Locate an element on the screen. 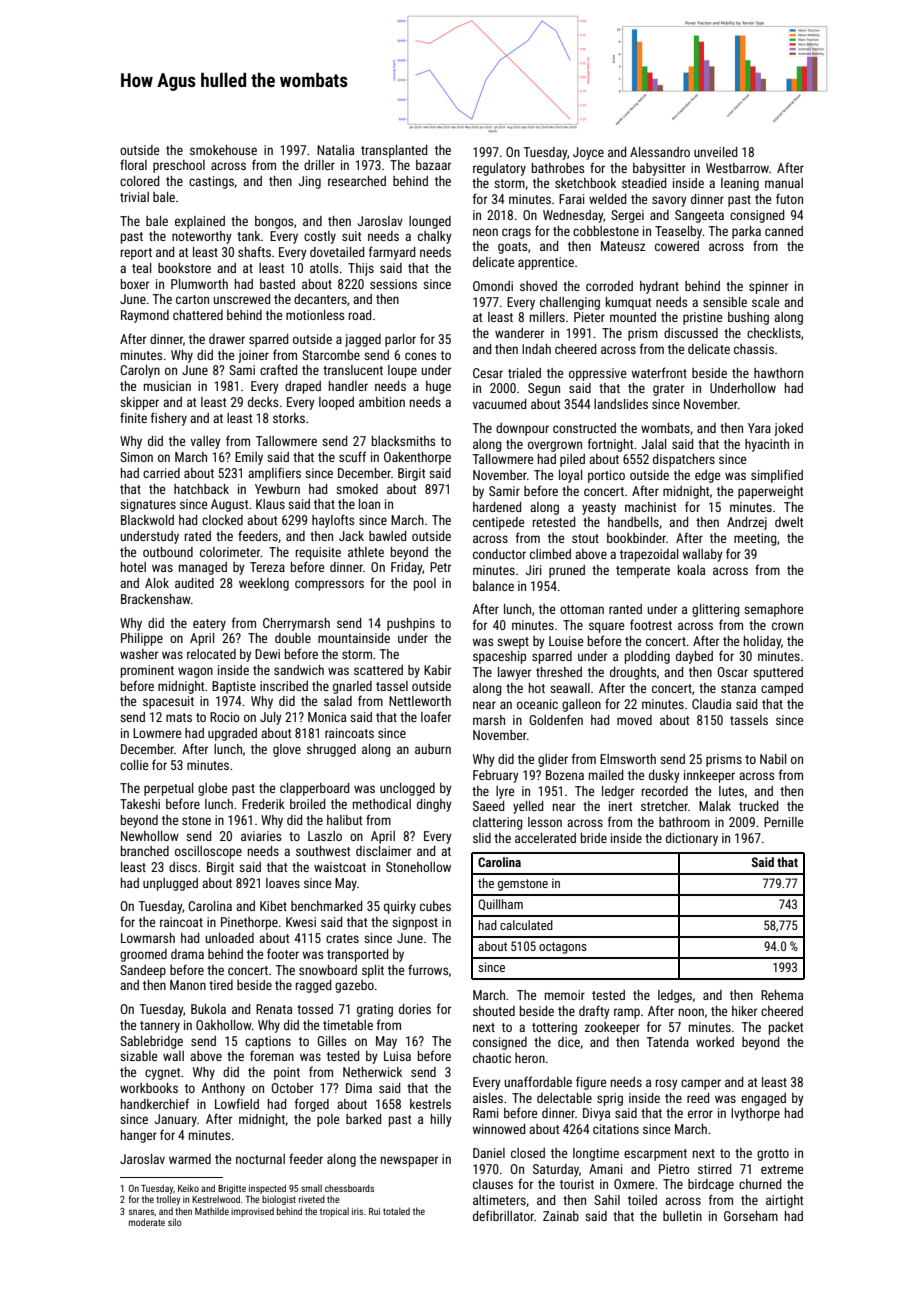 The image size is (924, 1308). Brigitte is located at coordinates (232, 1189).
